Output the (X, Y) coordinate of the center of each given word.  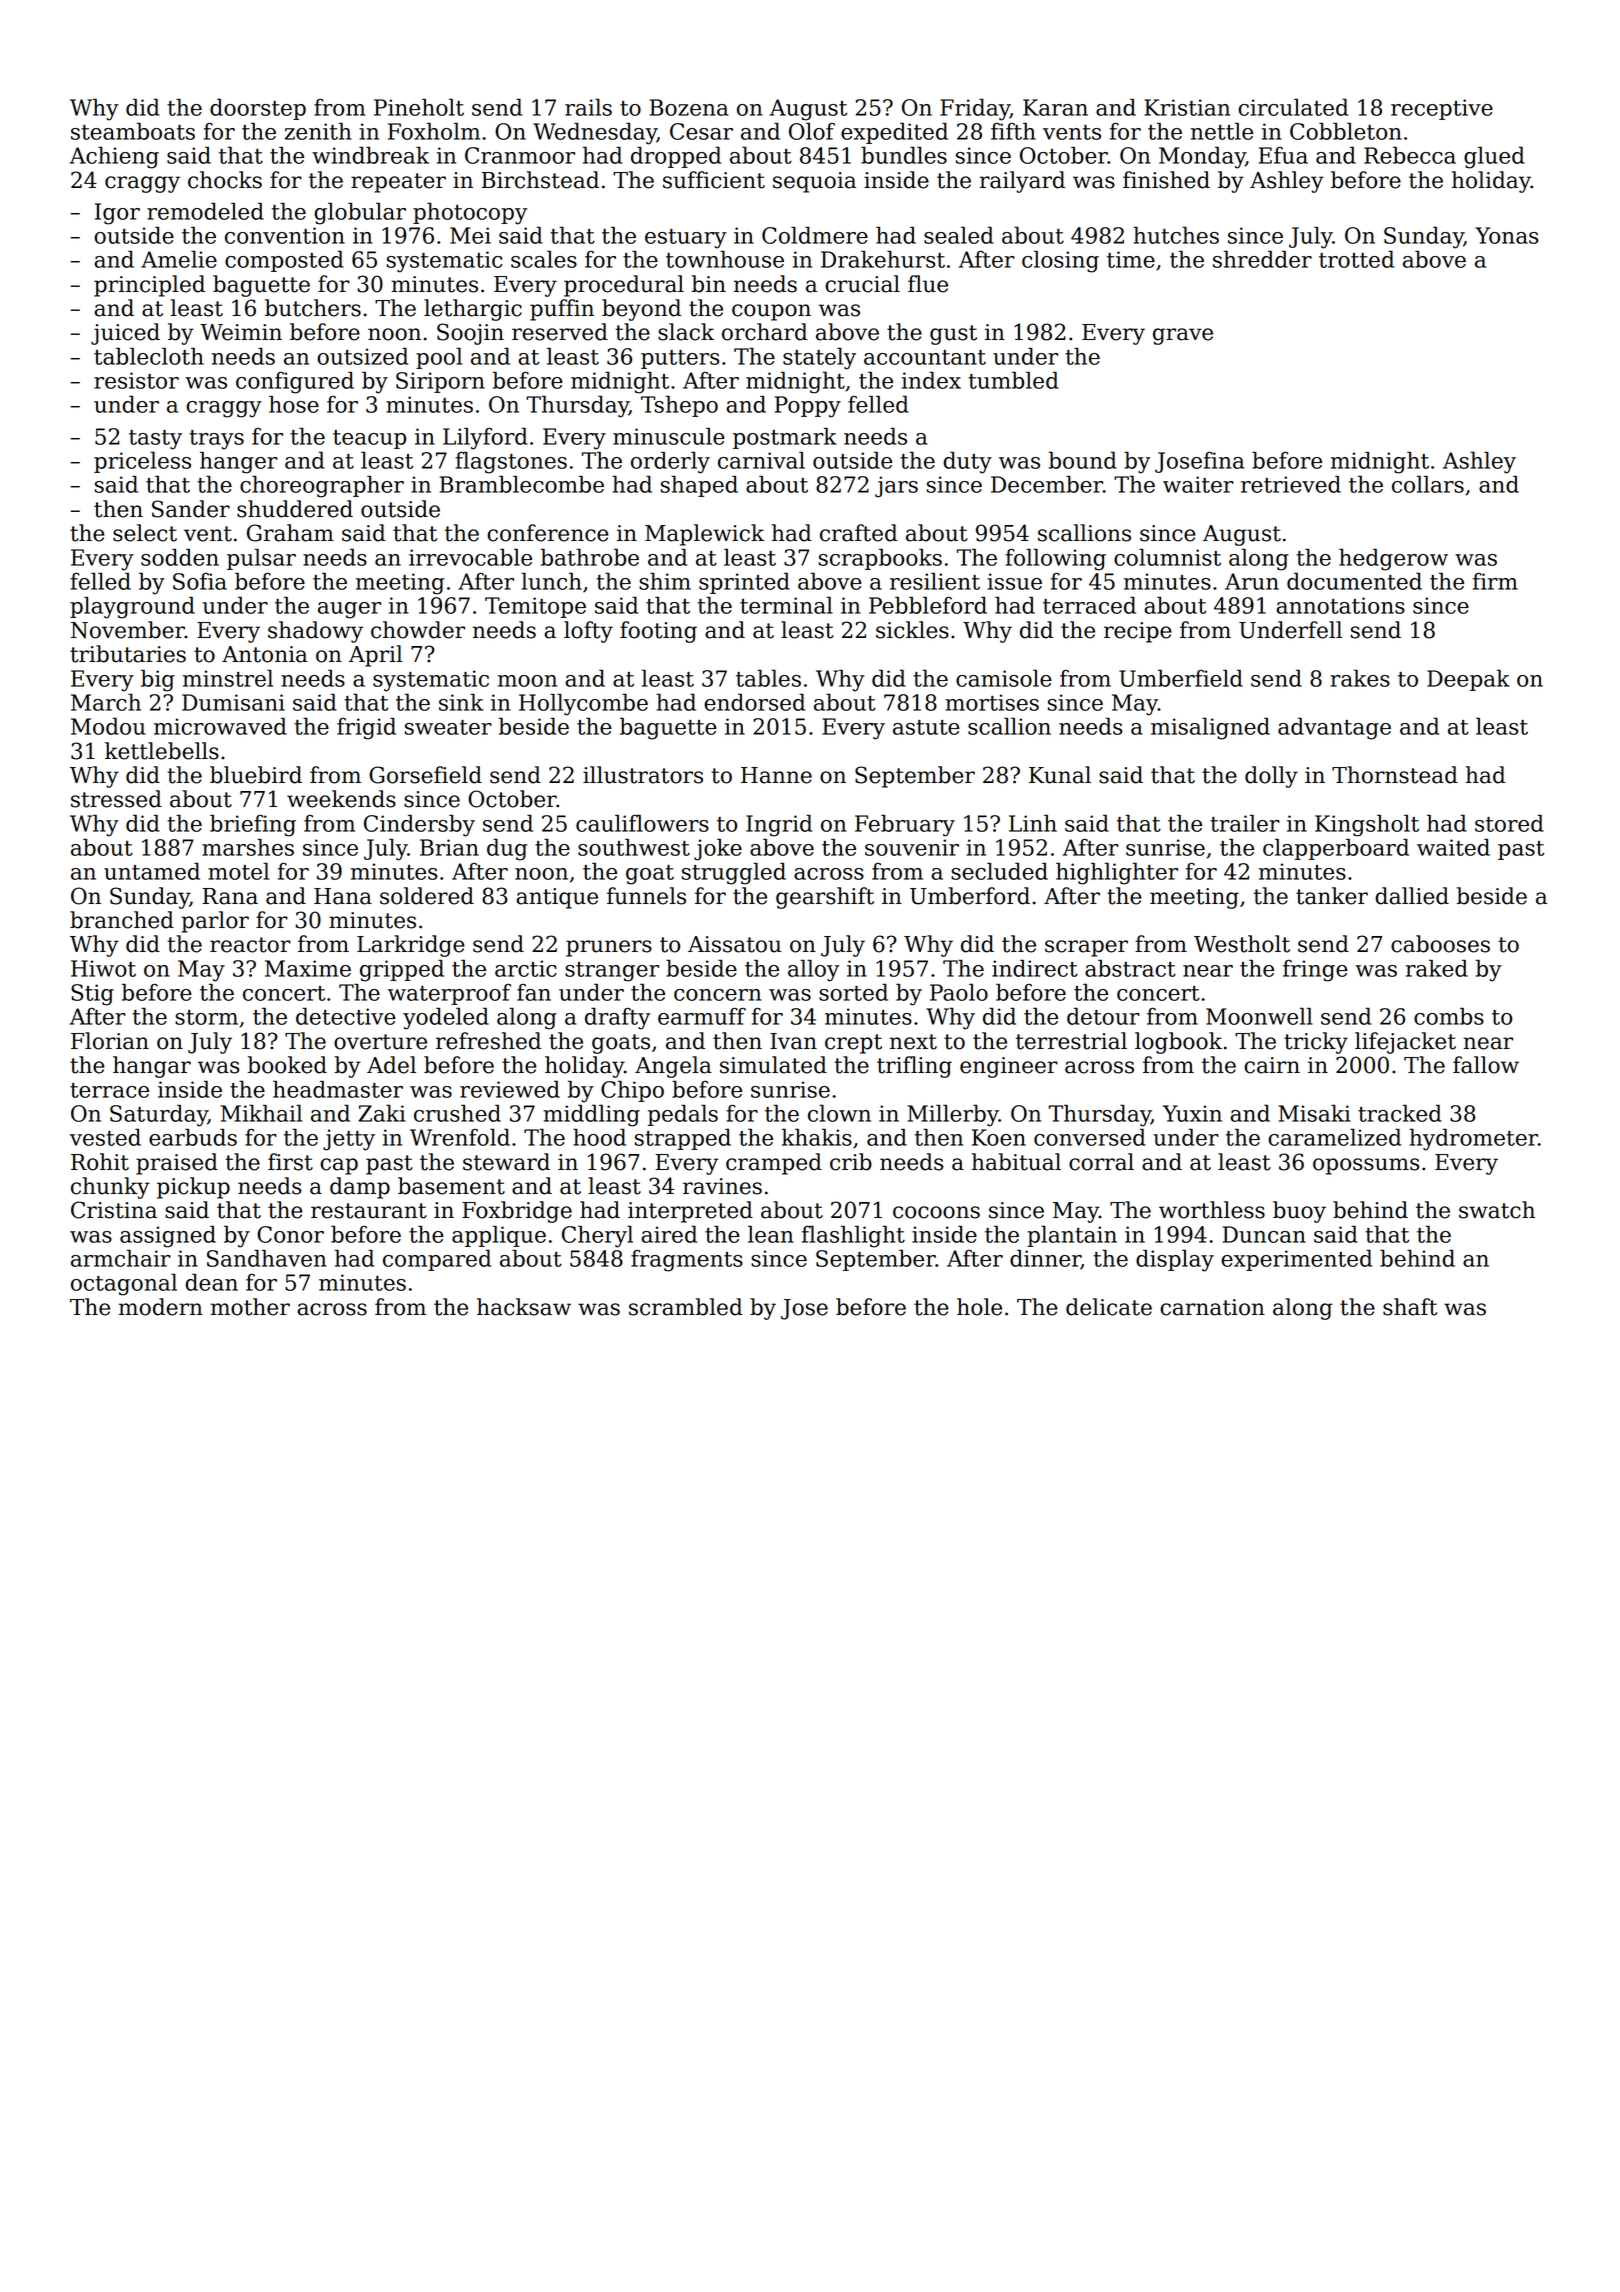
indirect (1035, 968)
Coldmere (815, 235)
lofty (588, 632)
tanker (1332, 896)
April (376, 656)
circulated (1293, 107)
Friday (975, 109)
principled (149, 286)
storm (206, 1017)
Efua (1283, 155)
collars (1428, 484)
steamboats (133, 131)
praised (177, 1164)
